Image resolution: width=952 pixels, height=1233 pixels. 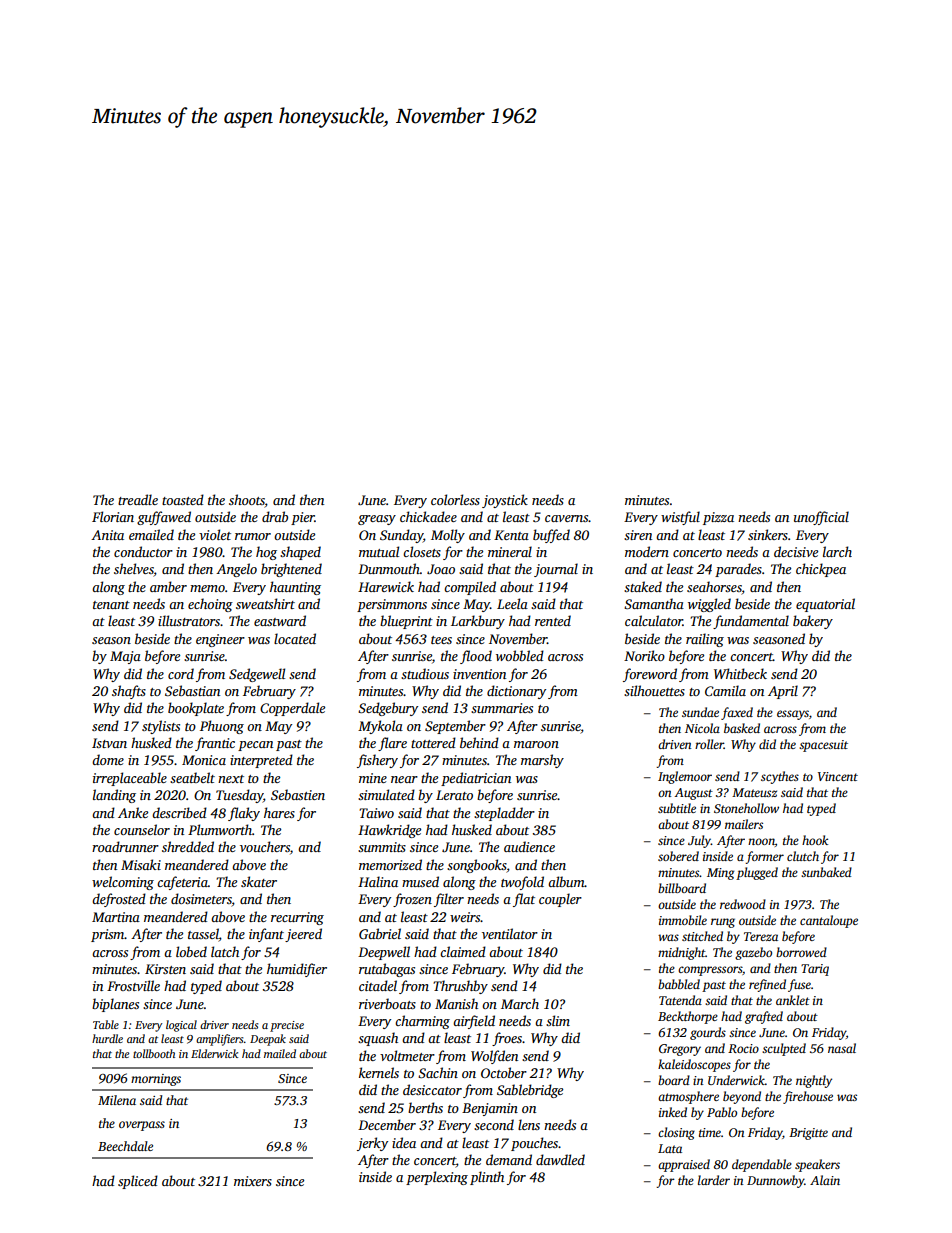 I want to click on interpreted, so click(x=261, y=761).
